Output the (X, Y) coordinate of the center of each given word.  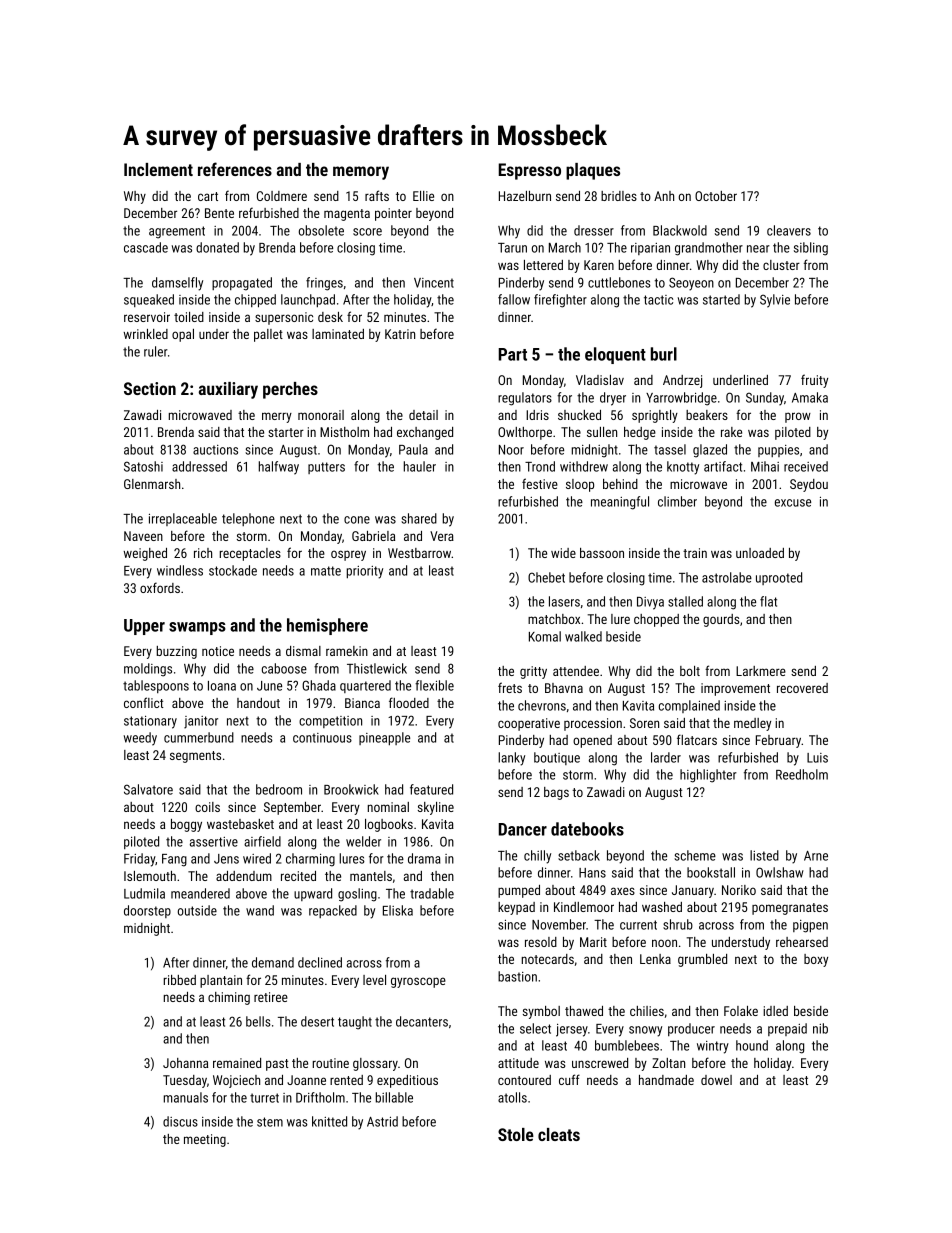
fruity (814, 381)
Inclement (158, 169)
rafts (377, 195)
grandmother (709, 249)
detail (423, 415)
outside (197, 910)
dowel (716, 1080)
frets (510, 687)
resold (541, 942)
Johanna (185, 1063)
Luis (817, 758)
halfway (279, 468)
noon (664, 943)
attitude (518, 1063)
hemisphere (327, 626)
